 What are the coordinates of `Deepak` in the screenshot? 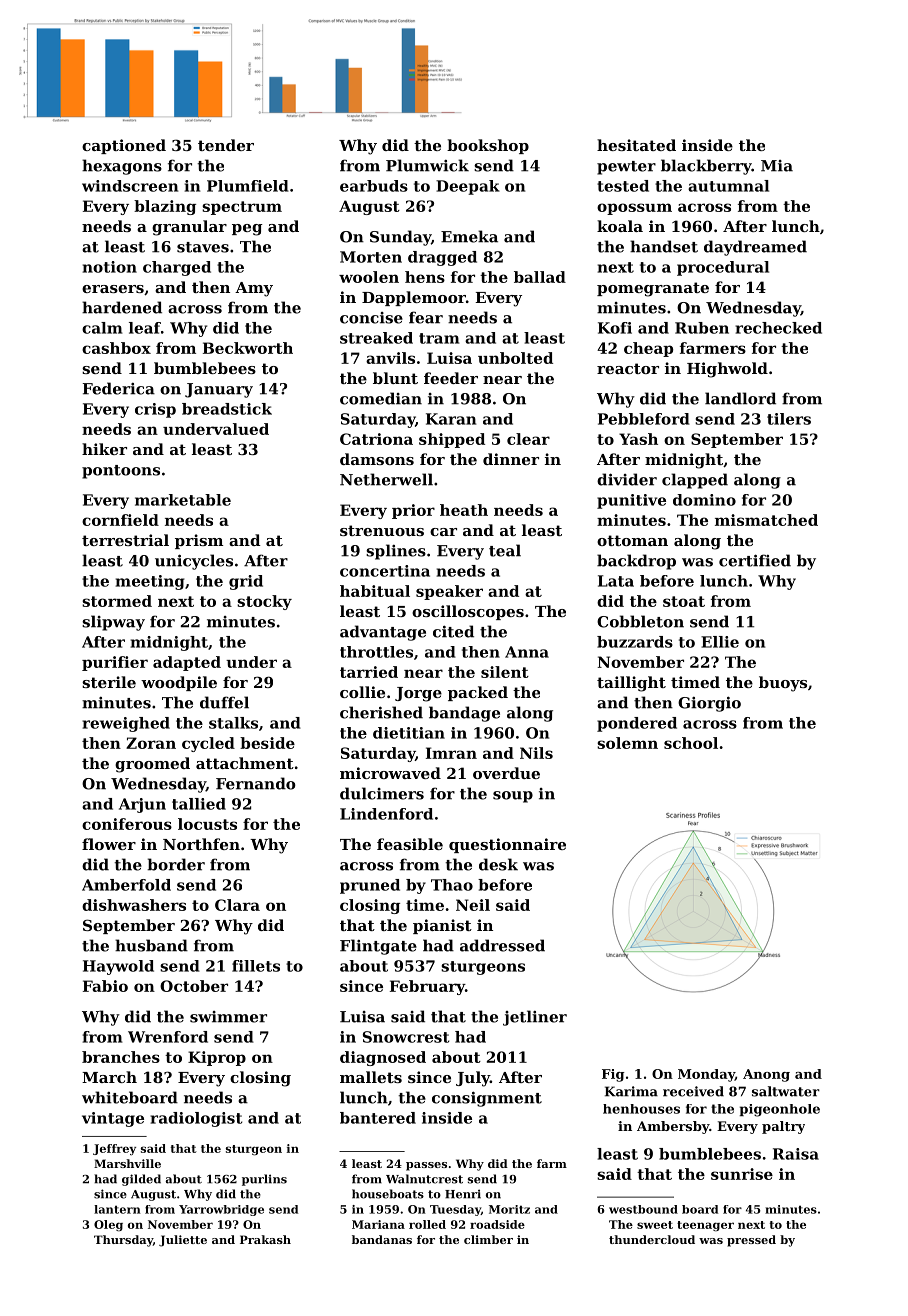 It's located at (468, 187).
